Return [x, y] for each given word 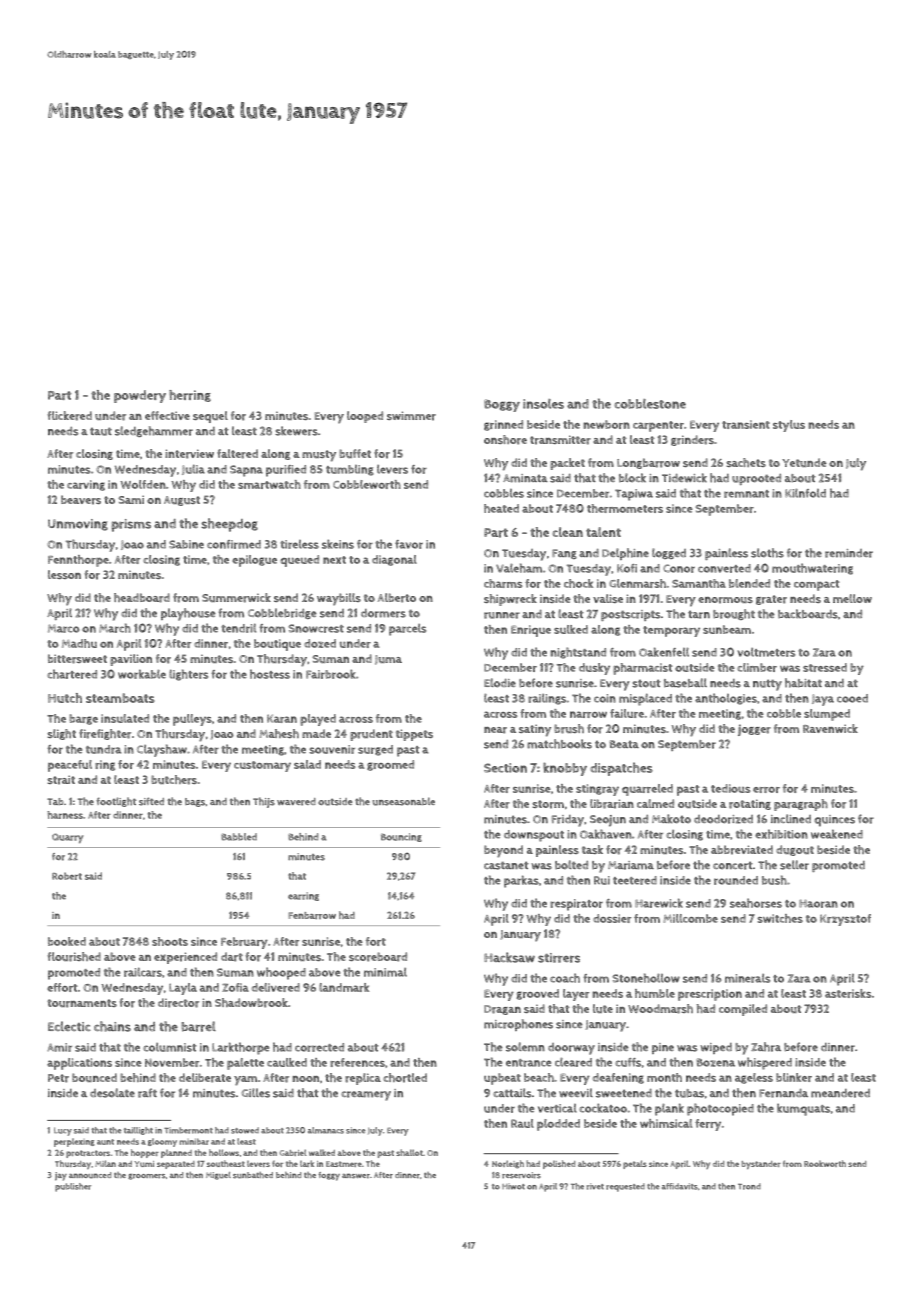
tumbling [350, 470]
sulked [571, 629]
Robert [67, 876]
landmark [344, 987]
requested [625, 1187]
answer [356, 1176]
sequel [210, 417]
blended [749, 583]
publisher [73, 1187]
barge [83, 719]
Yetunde [804, 462]
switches [780, 918]
